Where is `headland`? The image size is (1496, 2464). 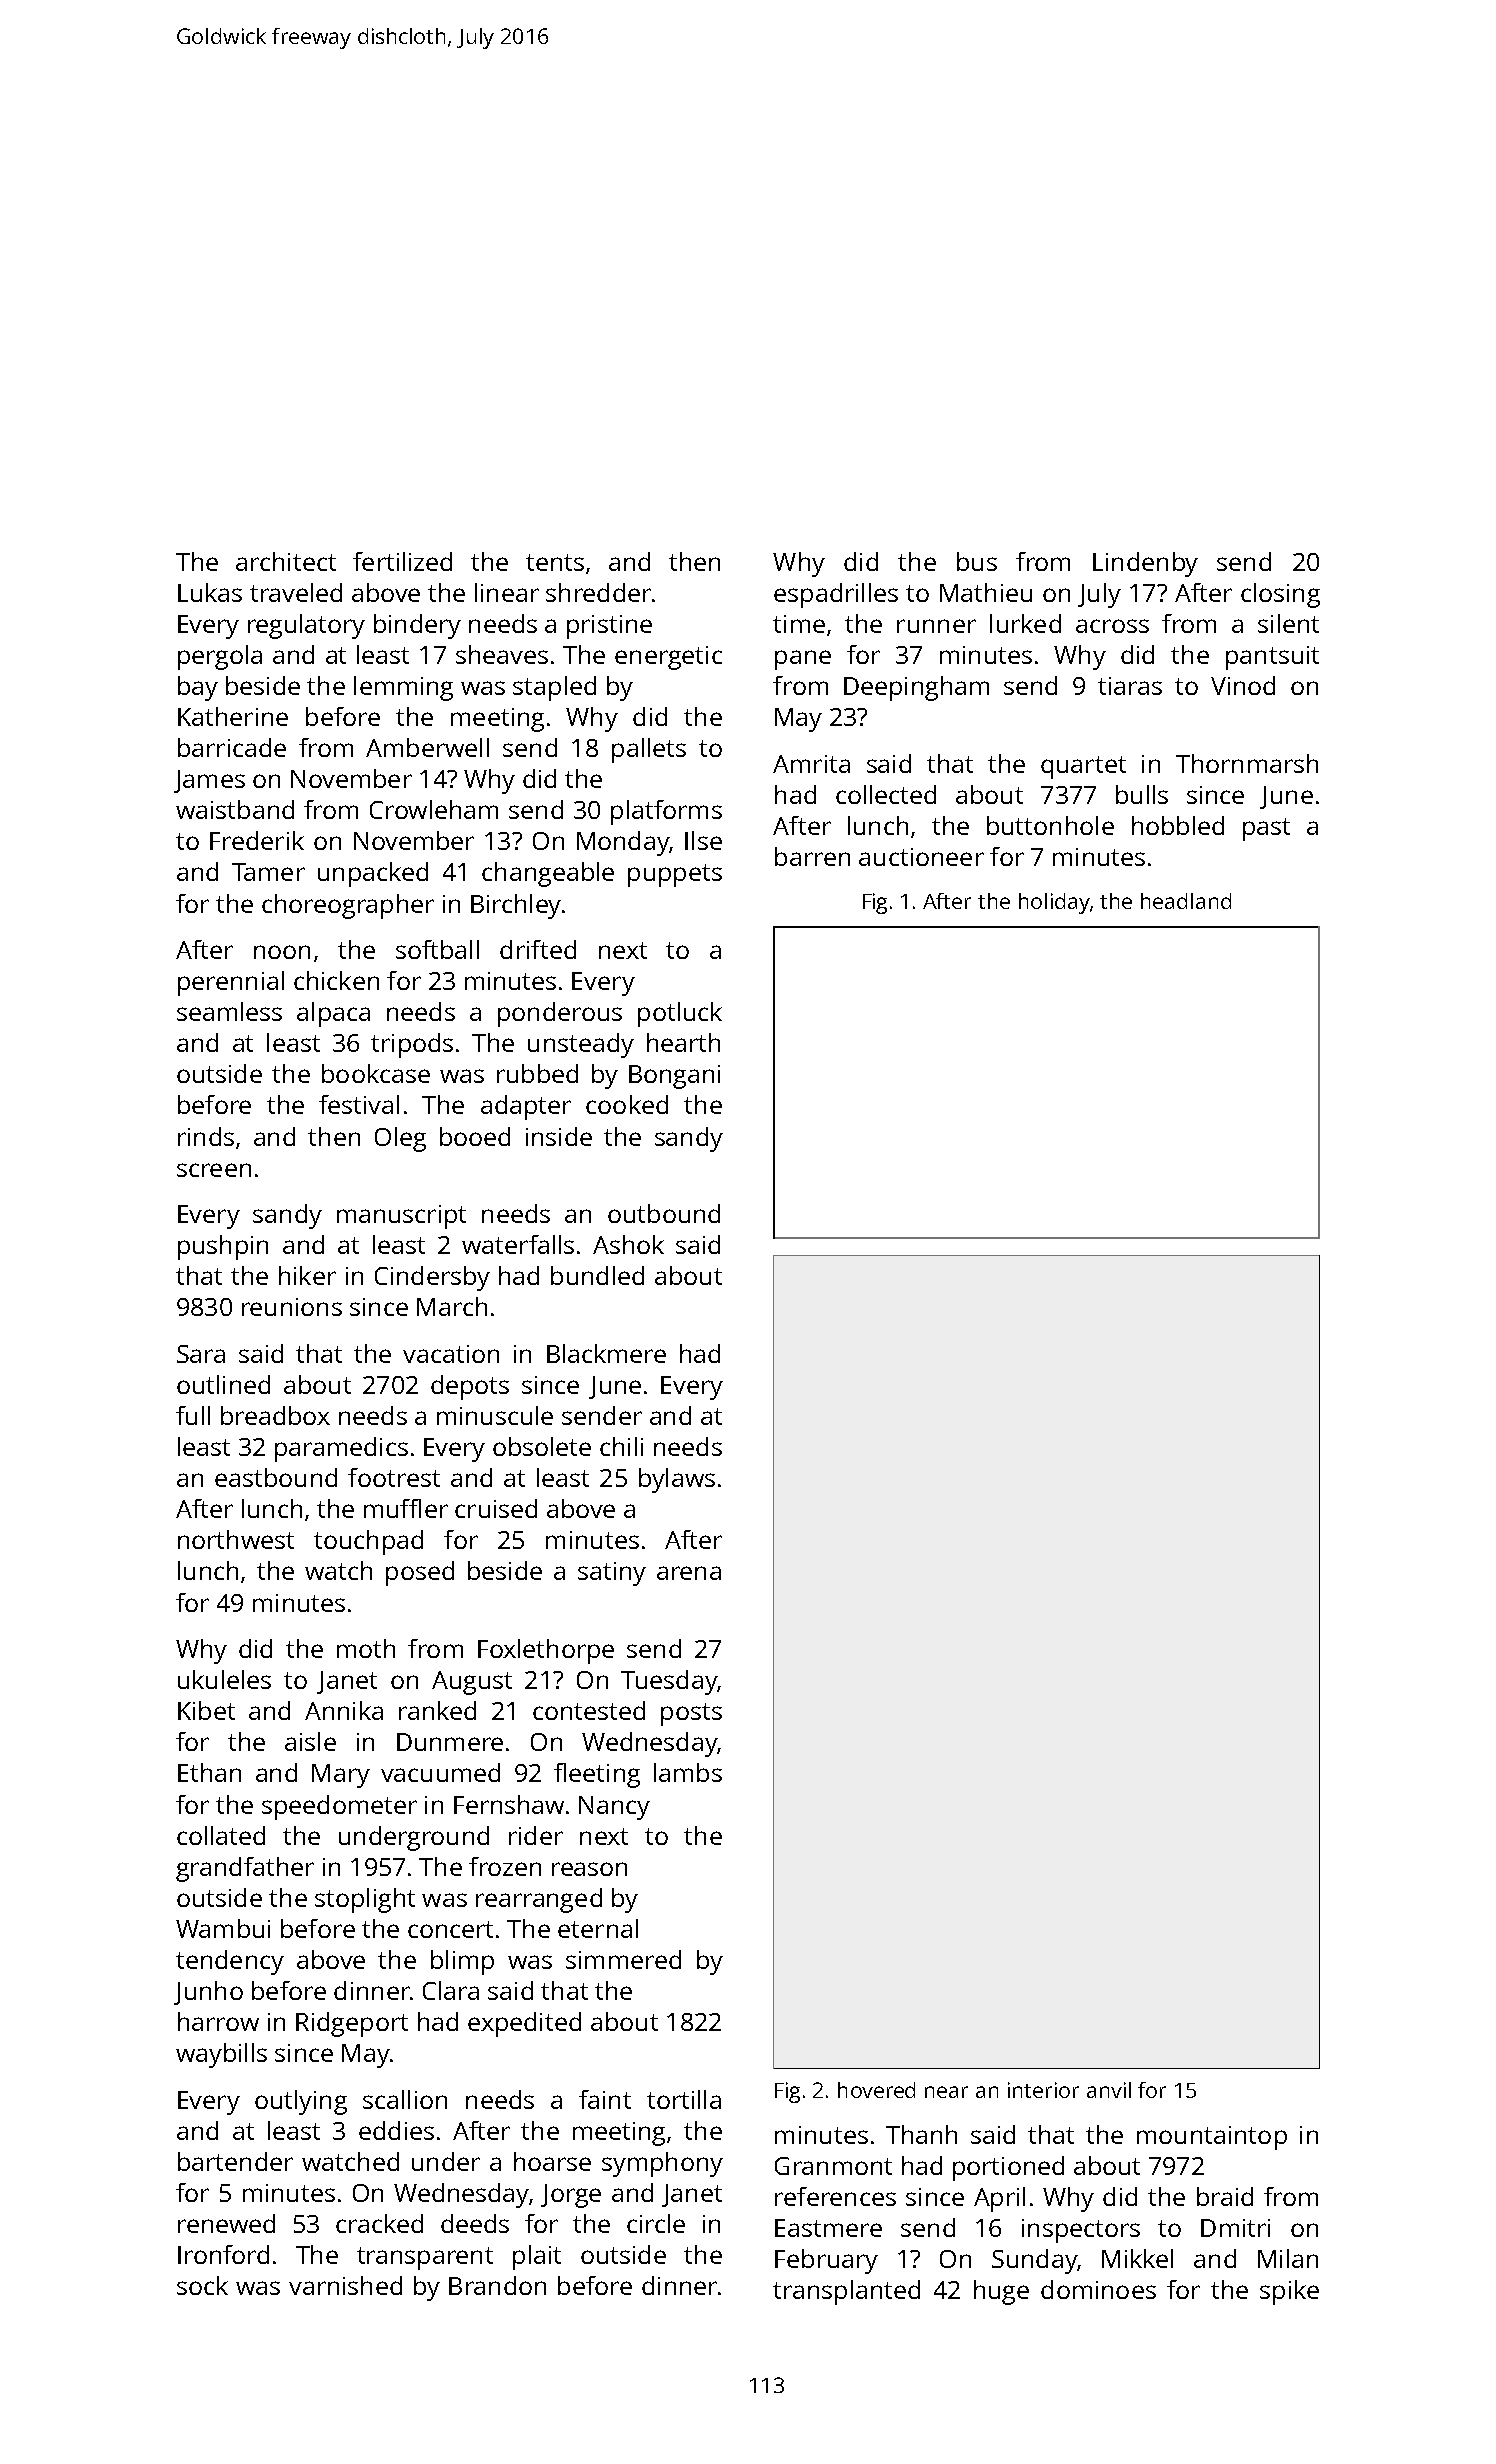
headland is located at coordinates (1186, 901).
